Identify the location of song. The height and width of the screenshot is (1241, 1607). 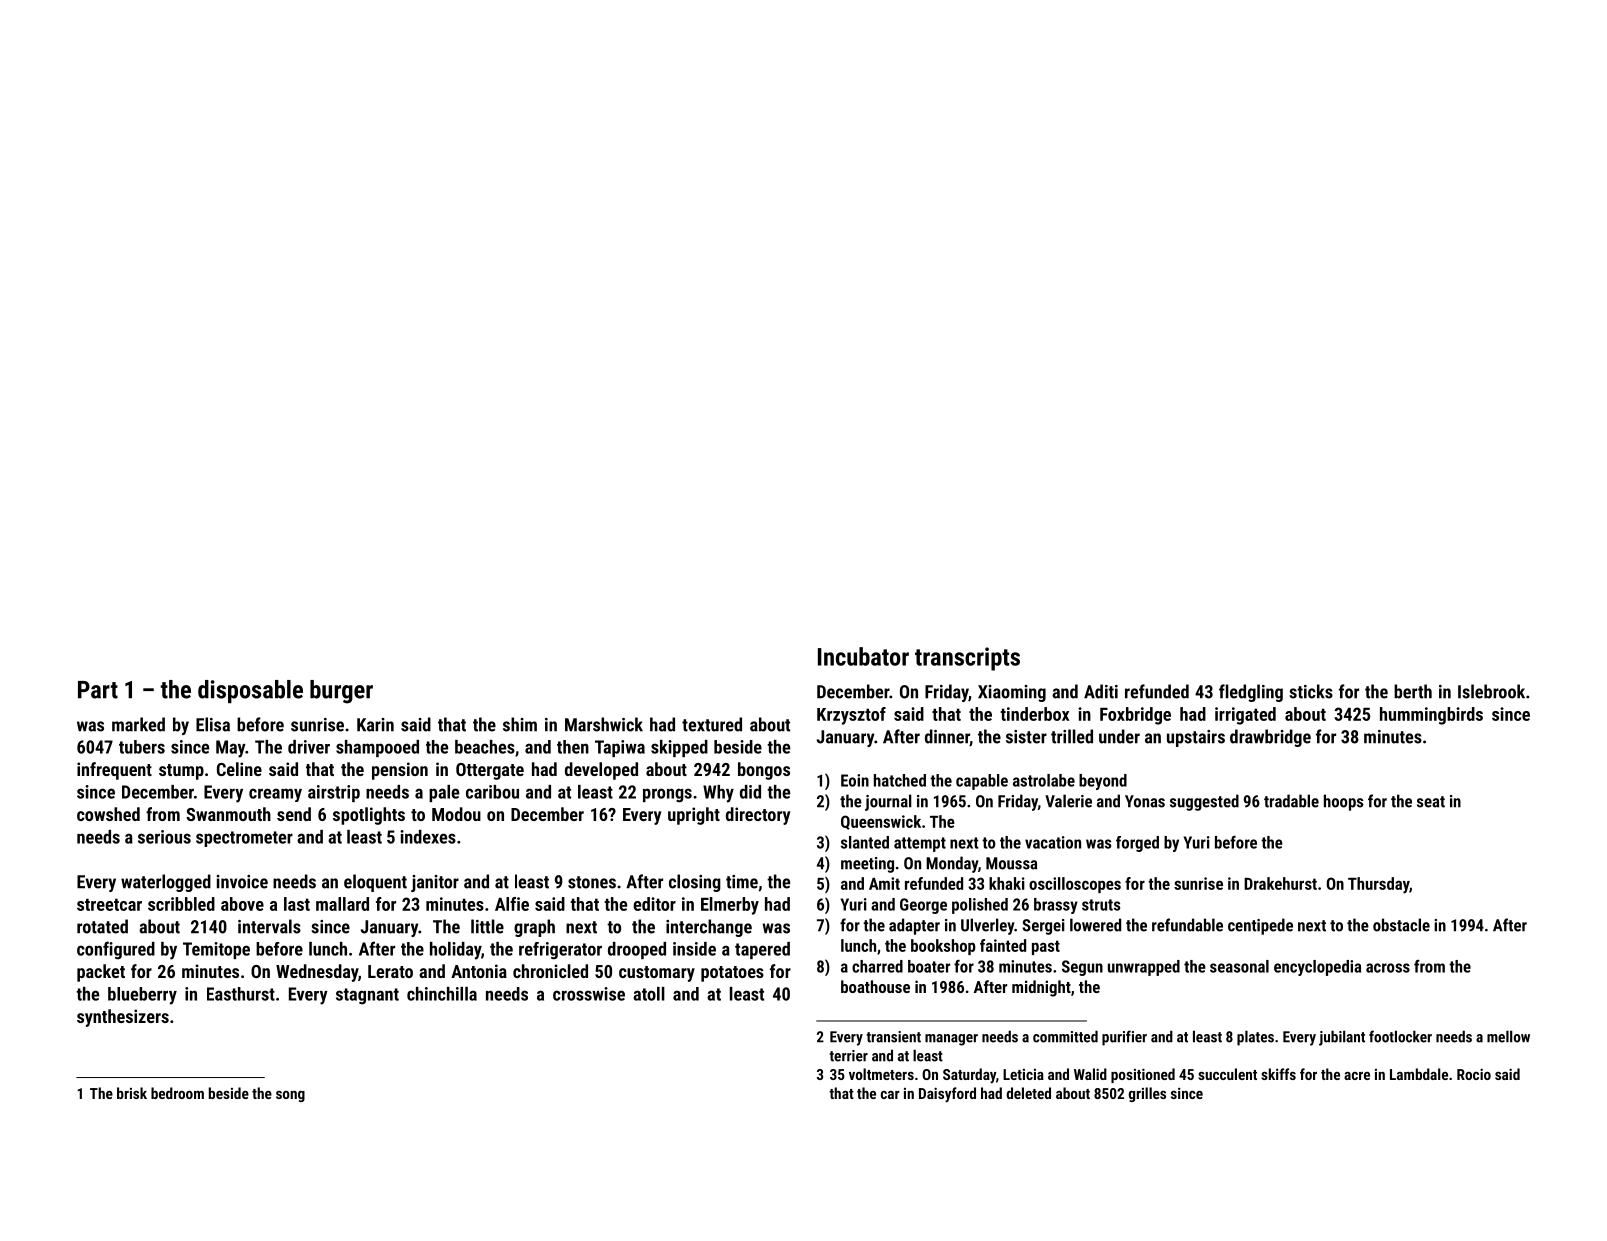
(290, 1096).
